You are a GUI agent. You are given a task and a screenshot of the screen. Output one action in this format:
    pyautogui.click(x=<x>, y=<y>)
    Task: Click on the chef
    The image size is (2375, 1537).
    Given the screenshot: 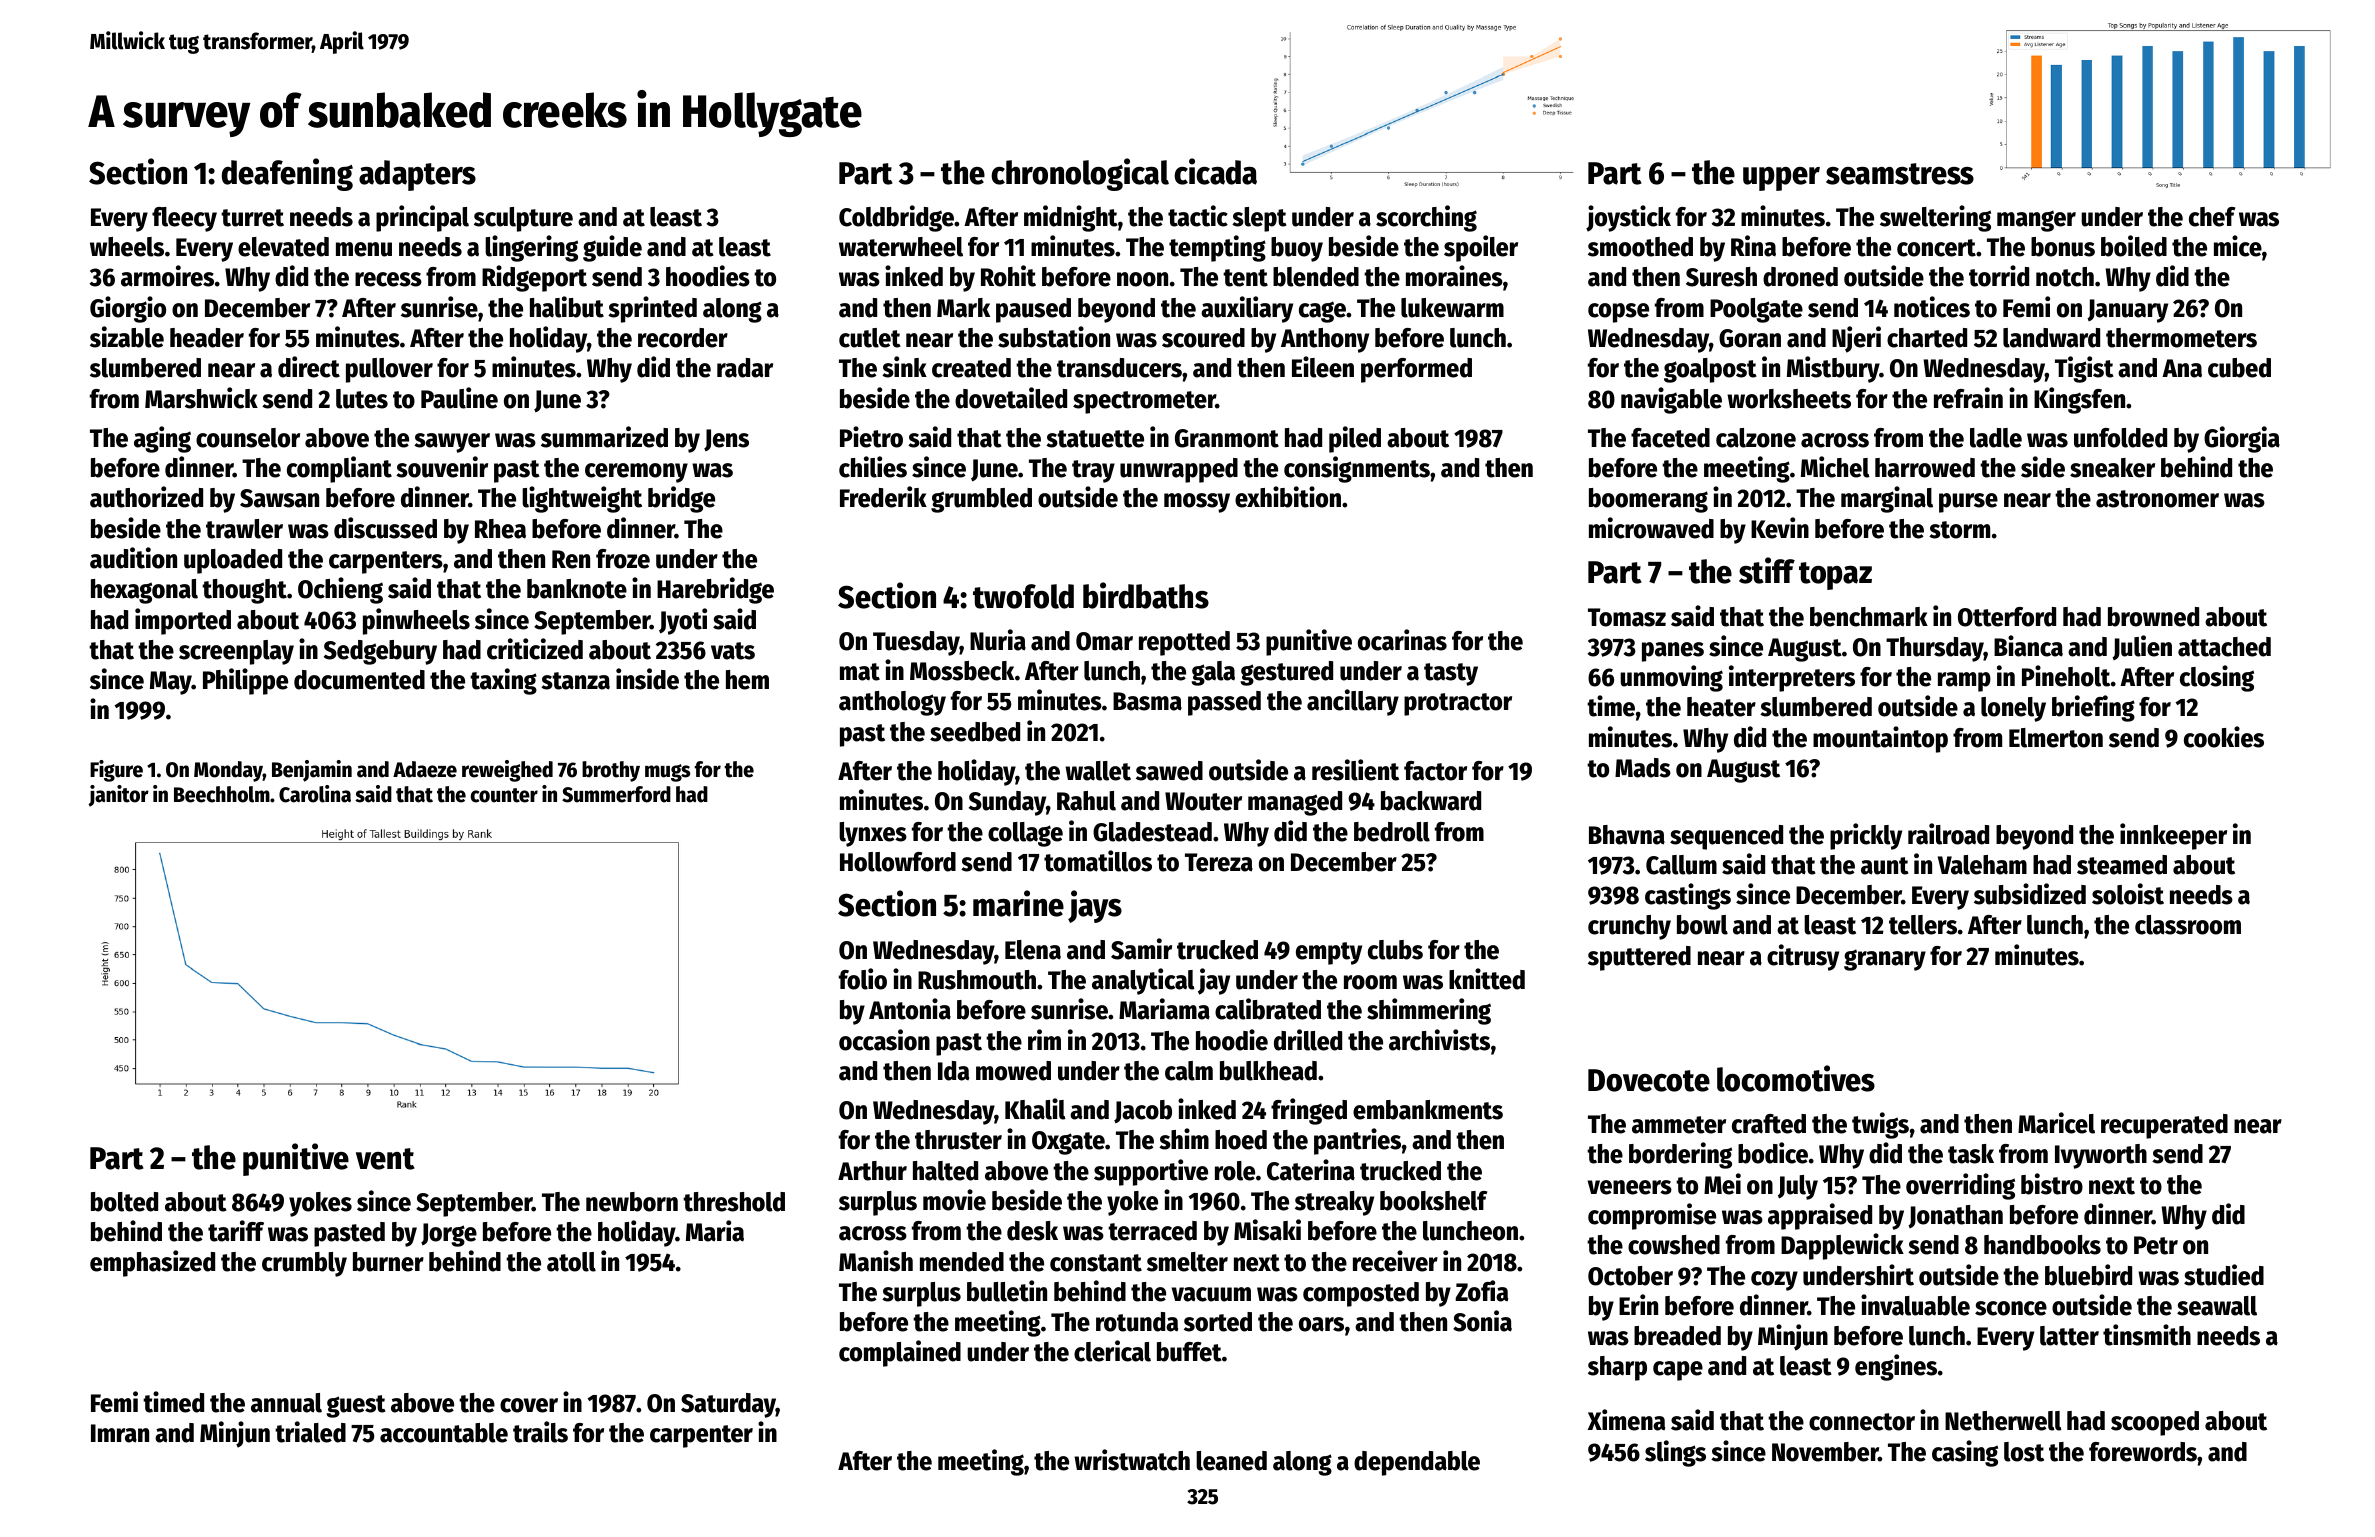 What is the action you would take?
    pyautogui.click(x=2212, y=217)
